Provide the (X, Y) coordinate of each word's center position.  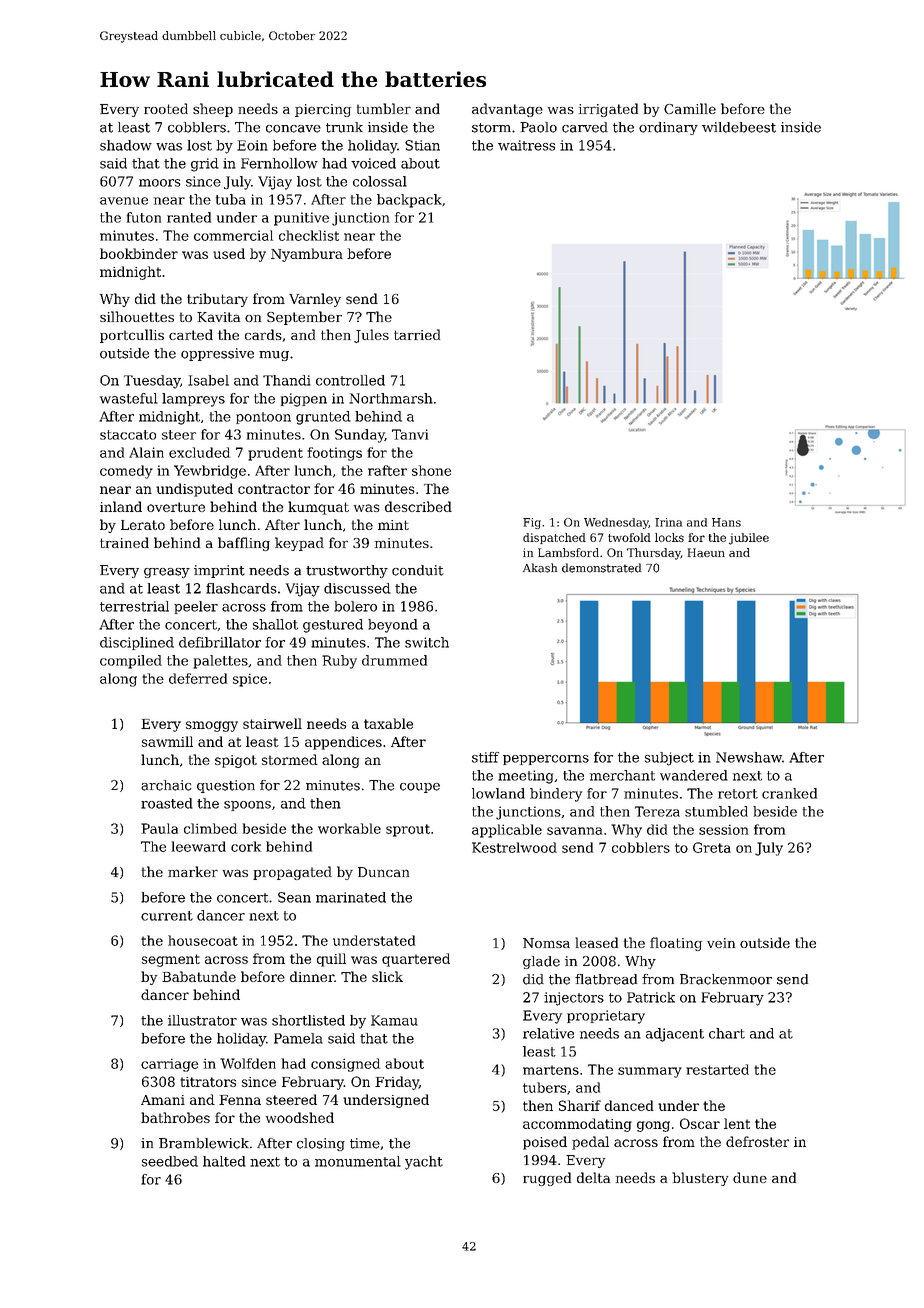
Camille (690, 108)
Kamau (394, 1020)
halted (224, 1161)
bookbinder (139, 253)
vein (721, 943)
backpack (409, 201)
